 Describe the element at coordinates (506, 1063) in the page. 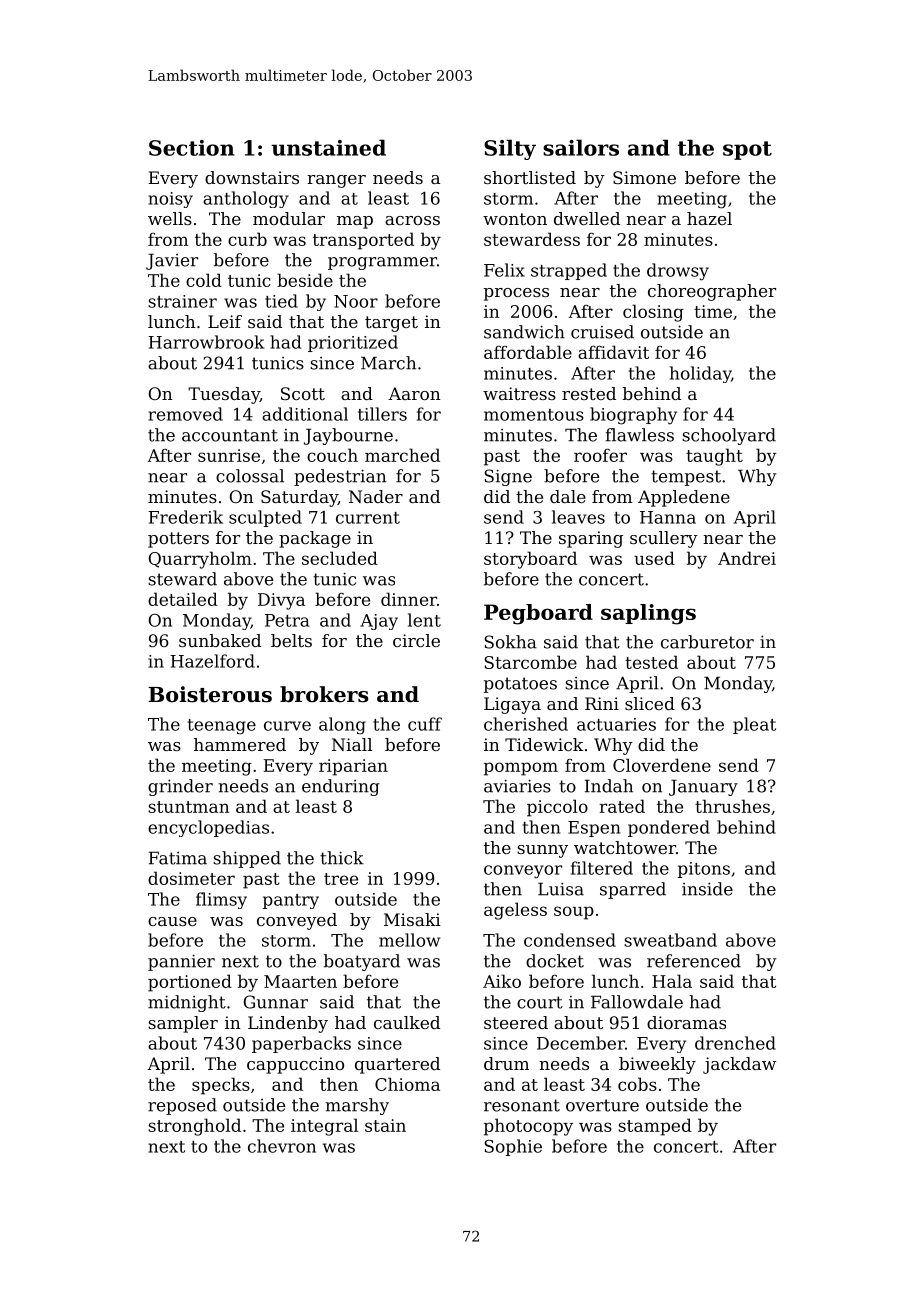

I see `drum` at that location.
